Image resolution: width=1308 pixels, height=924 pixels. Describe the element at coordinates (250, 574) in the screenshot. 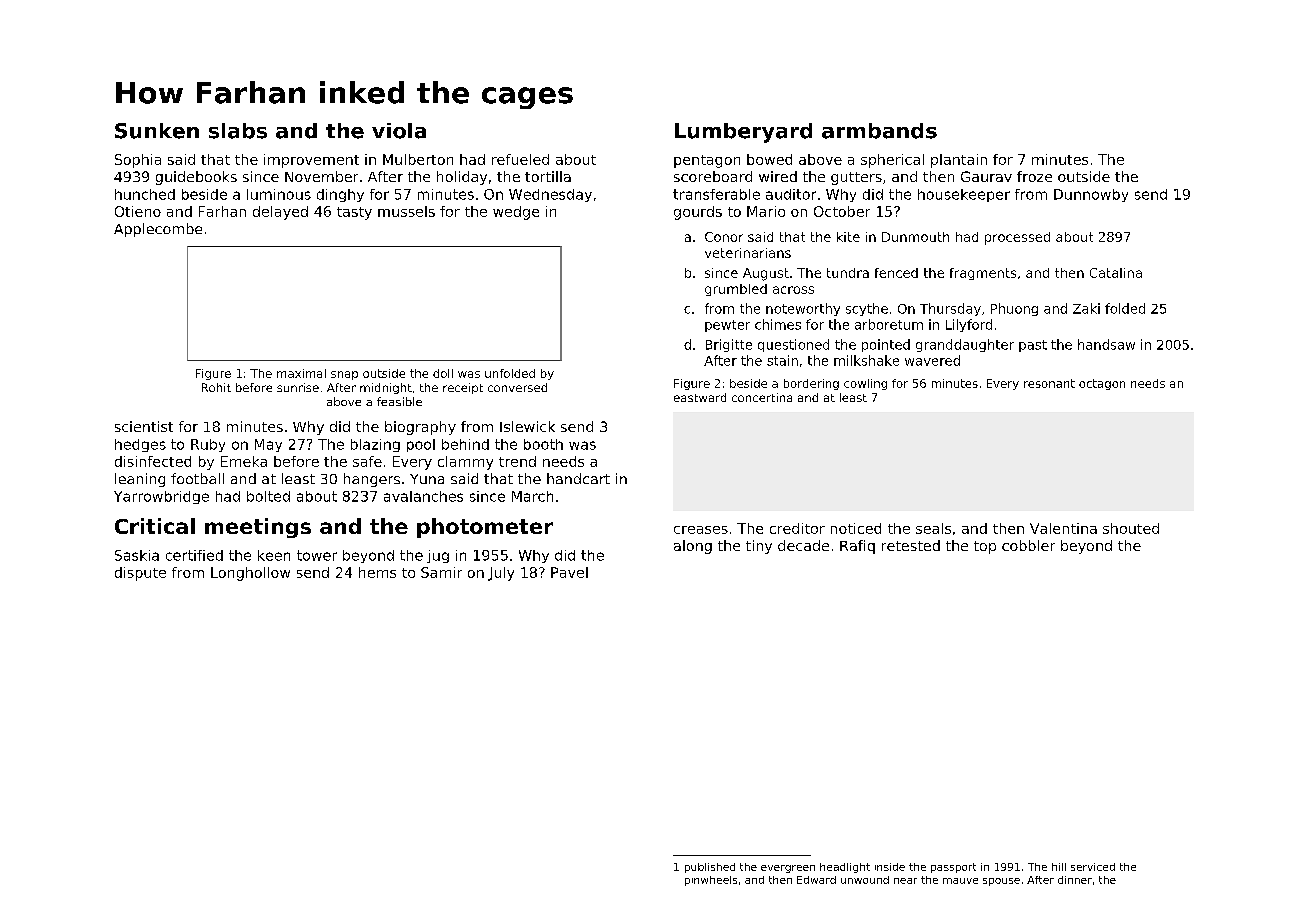

I see `Longhollow` at that location.
